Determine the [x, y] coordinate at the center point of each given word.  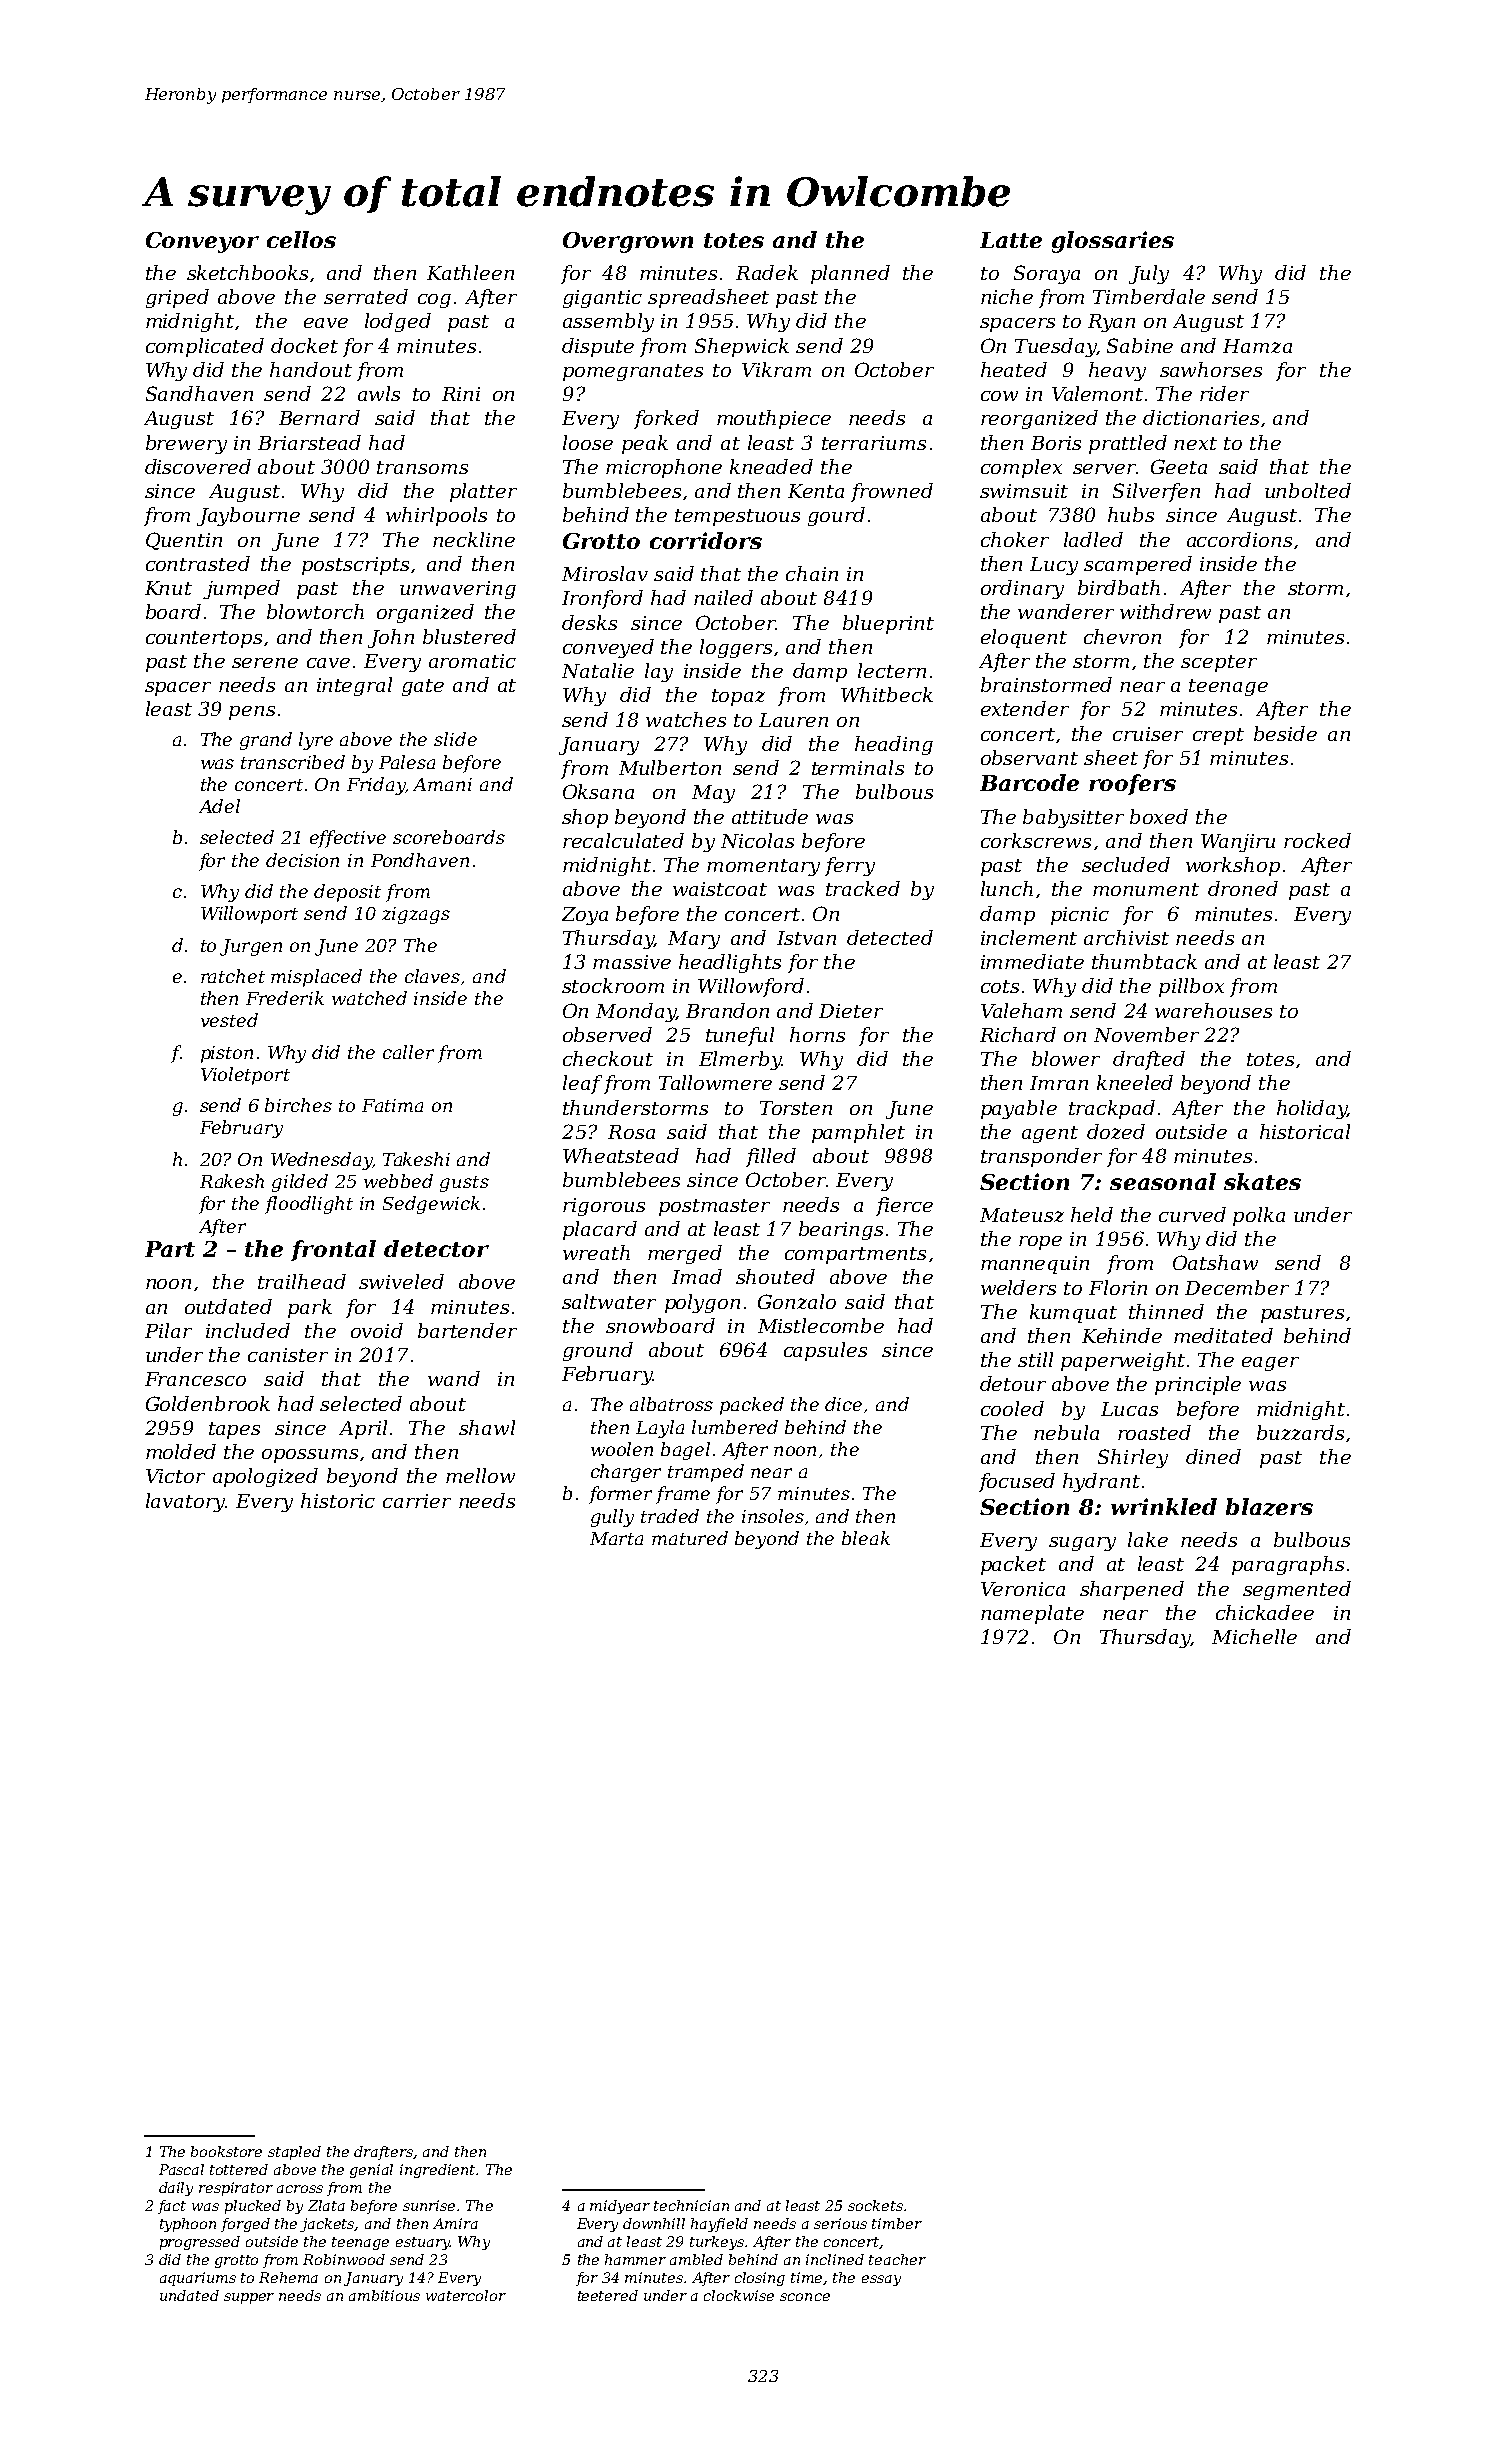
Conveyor [202, 242]
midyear [620, 2207]
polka [1259, 1216]
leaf [582, 1084]
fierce [904, 1206]
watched [369, 998]
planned [850, 274]
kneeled [1135, 1082]
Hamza [1257, 346]
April [363, 1429]
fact [172, 2207]
